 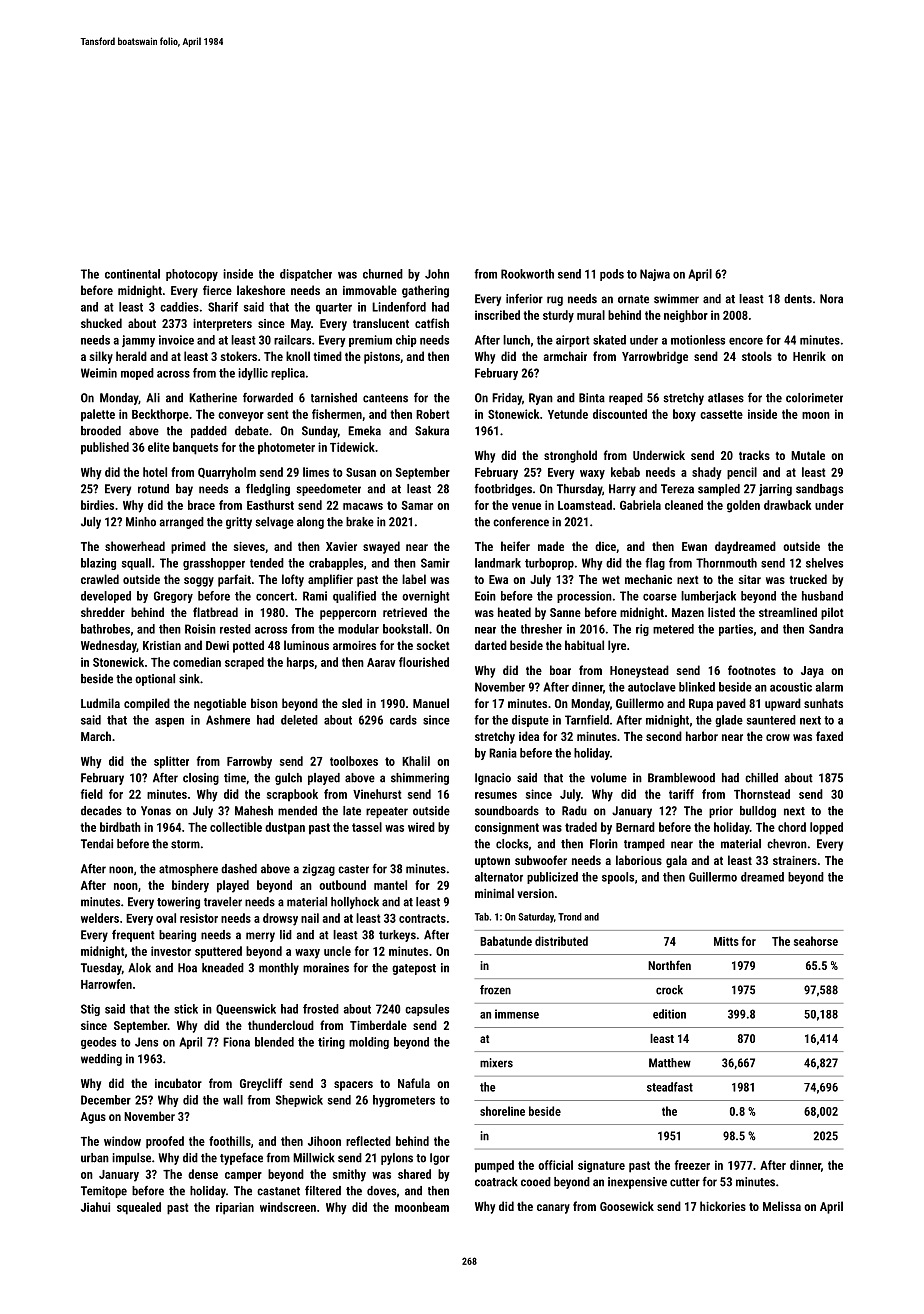 I want to click on socket, so click(x=433, y=645).
